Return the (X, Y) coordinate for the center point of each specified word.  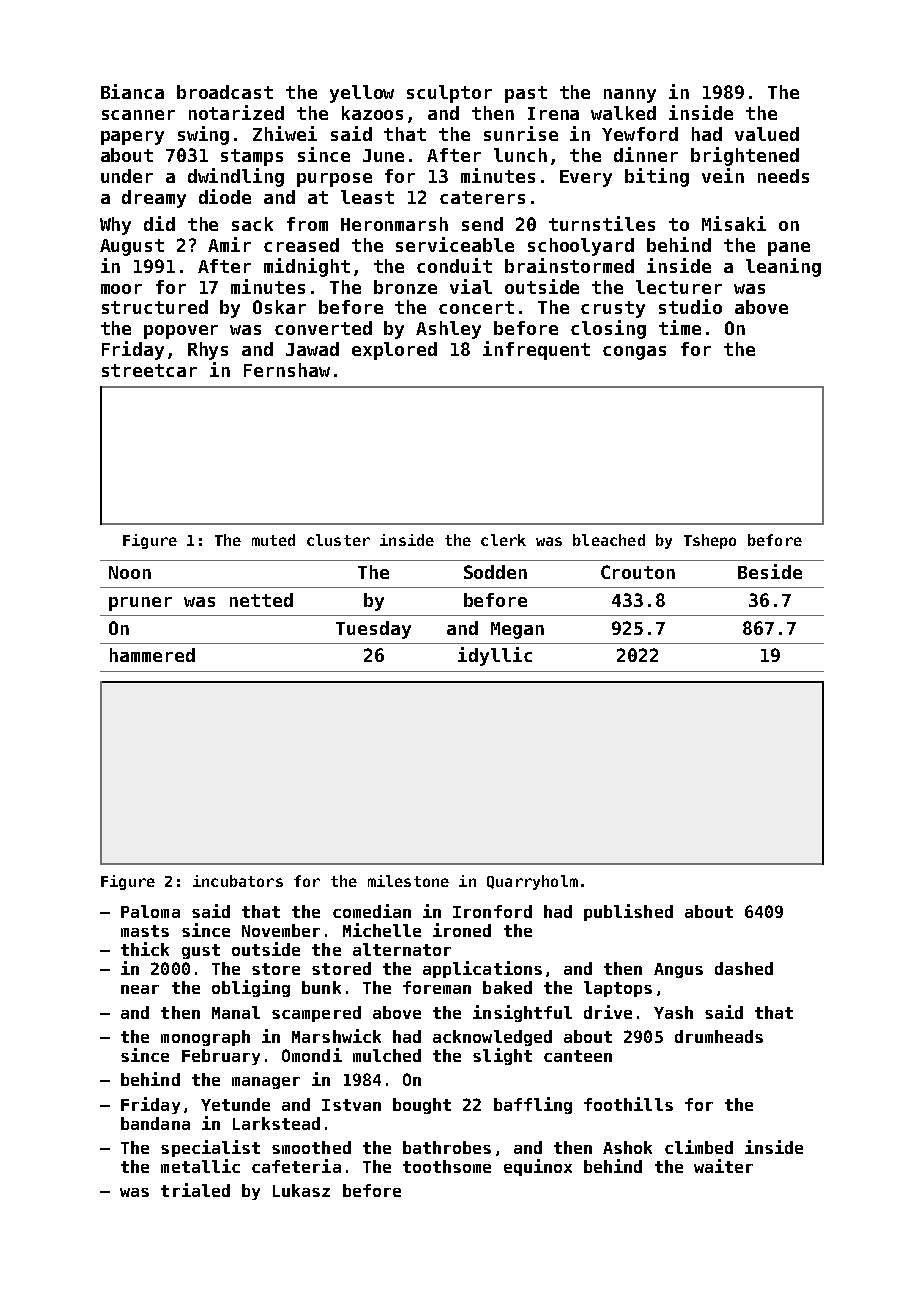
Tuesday (373, 630)
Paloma (150, 911)
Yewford (640, 134)
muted (273, 540)
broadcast (225, 92)
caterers (482, 197)
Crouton (638, 572)
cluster (338, 540)
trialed (195, 1190)
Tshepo (710, 541)
